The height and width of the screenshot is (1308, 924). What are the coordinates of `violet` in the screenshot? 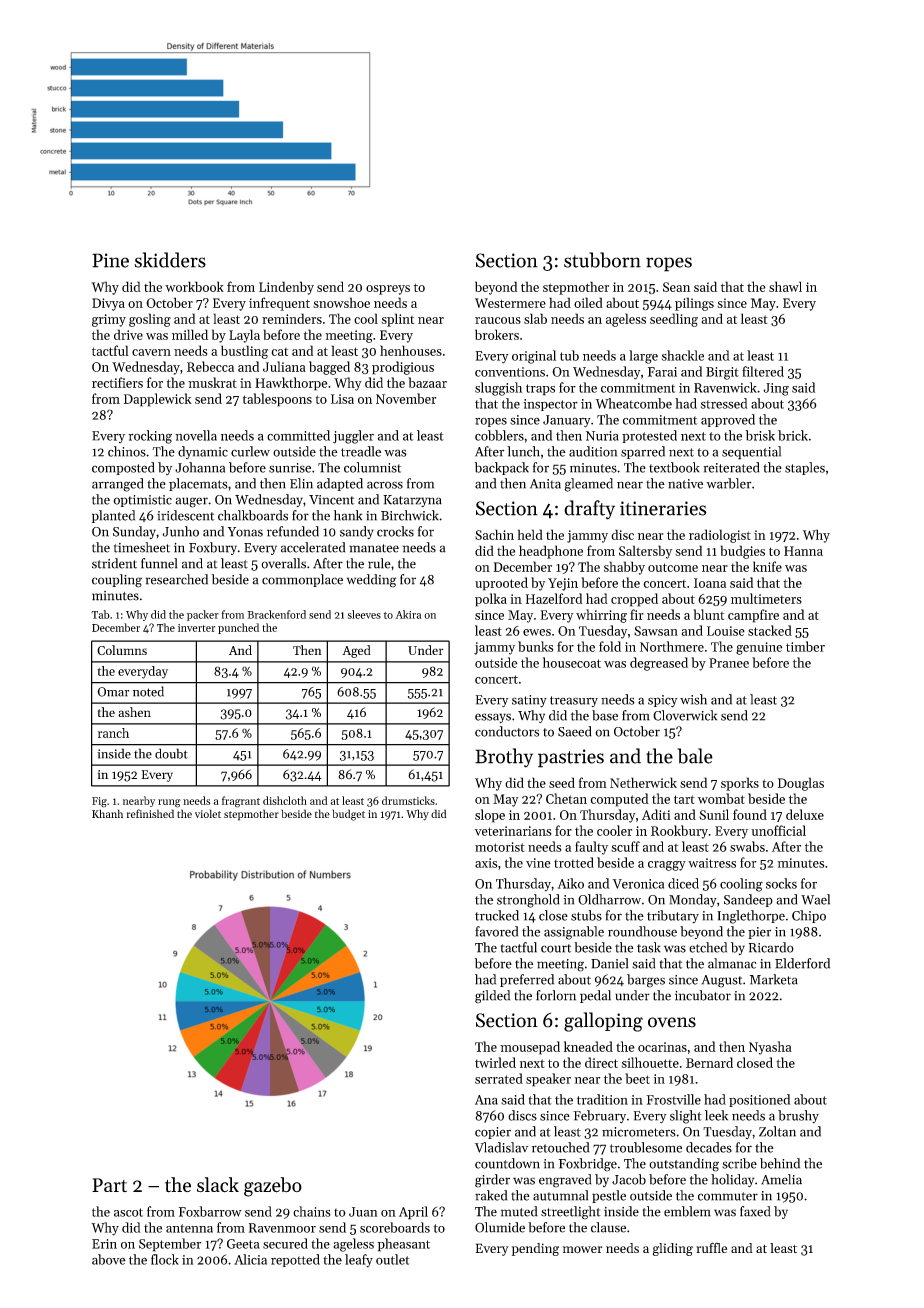 It's located at (208, 813).
